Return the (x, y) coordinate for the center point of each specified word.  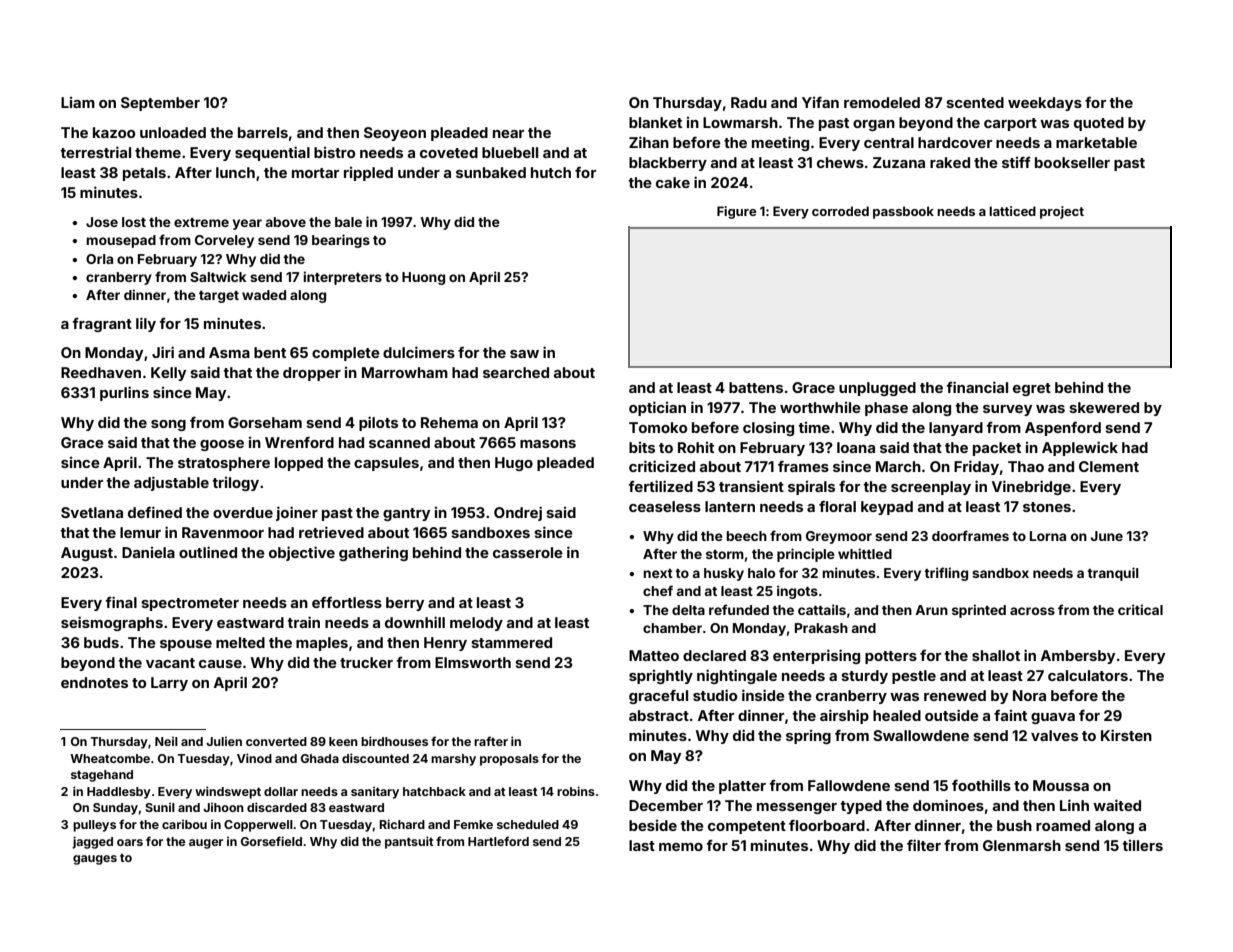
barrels (263, 132)
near (508, 134)
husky (724, 574)
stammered (511, 642)
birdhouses (394, 741)
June (1106, 536)
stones (1047, 507)
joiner (297, 513)
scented (975, 102)
